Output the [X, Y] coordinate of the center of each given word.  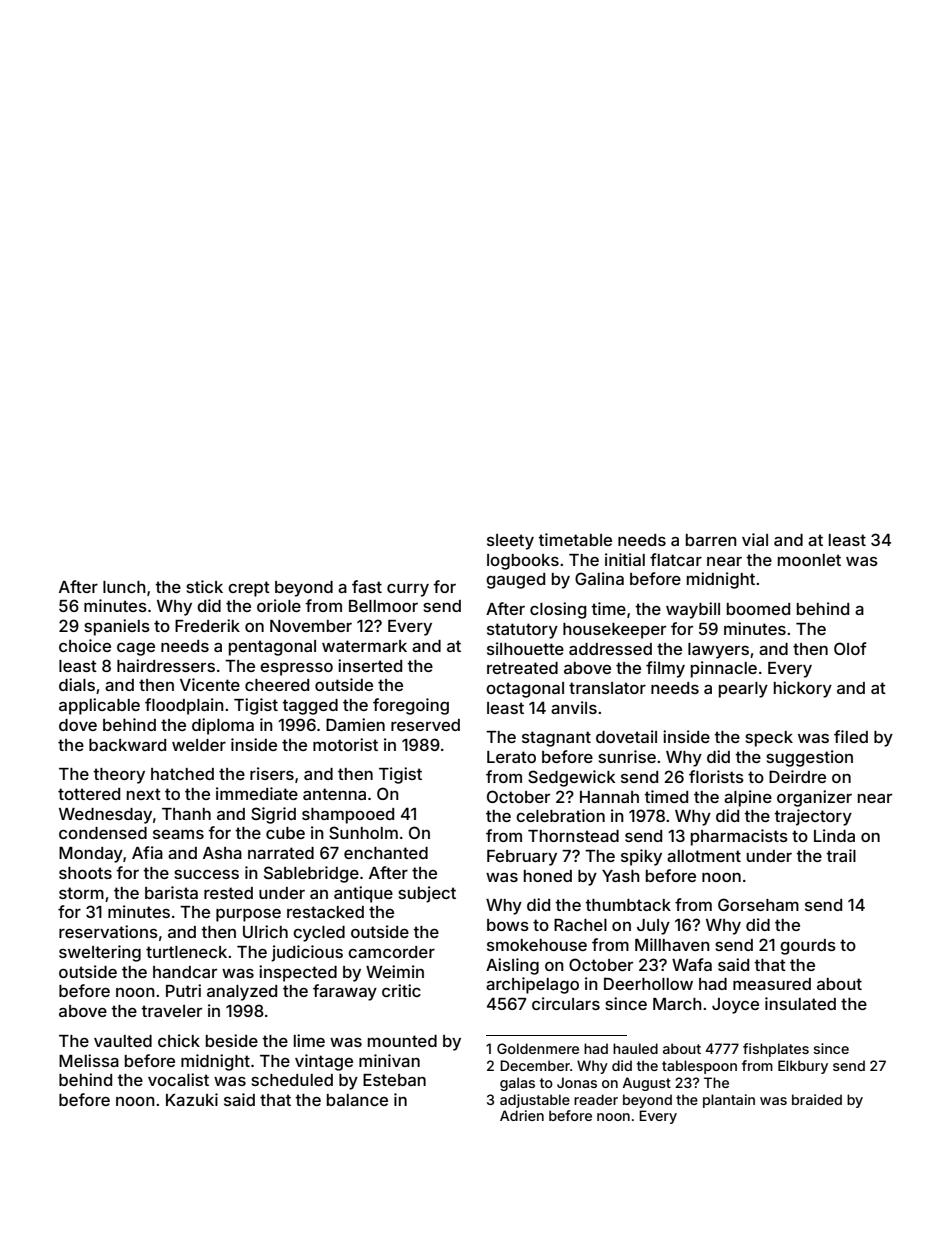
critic [401, 990]
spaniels [117, 627]
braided [817, 1099]
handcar [185, 972]
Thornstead [573, 836]
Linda [834, 835]
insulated [800, 1003]
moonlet [809, 560]
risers [272, 773]
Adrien [522, 1115]
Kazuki [192, 1099]
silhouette [525, 648]
